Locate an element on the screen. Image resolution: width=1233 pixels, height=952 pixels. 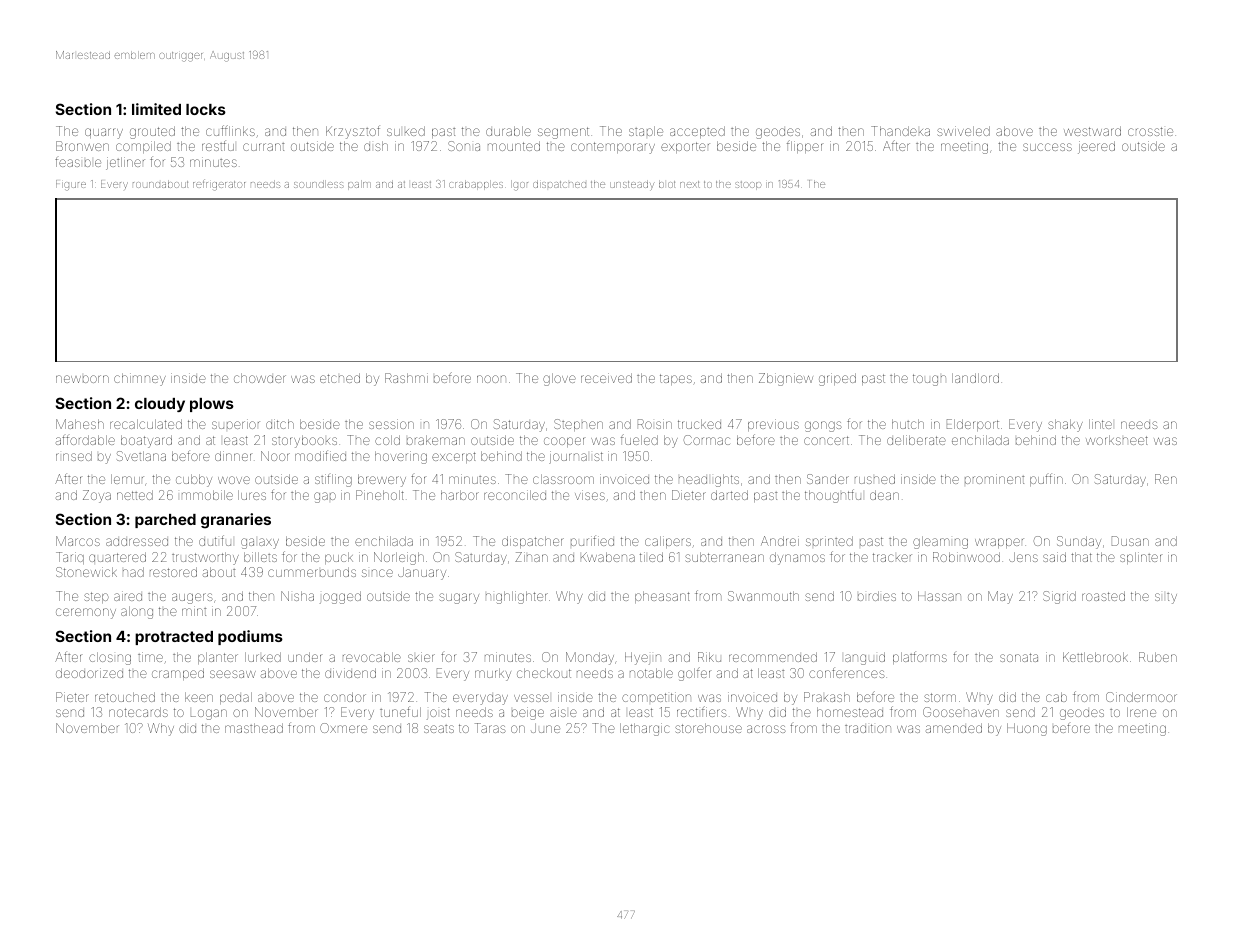
Oxmere is located at coordinates (343, 728).
